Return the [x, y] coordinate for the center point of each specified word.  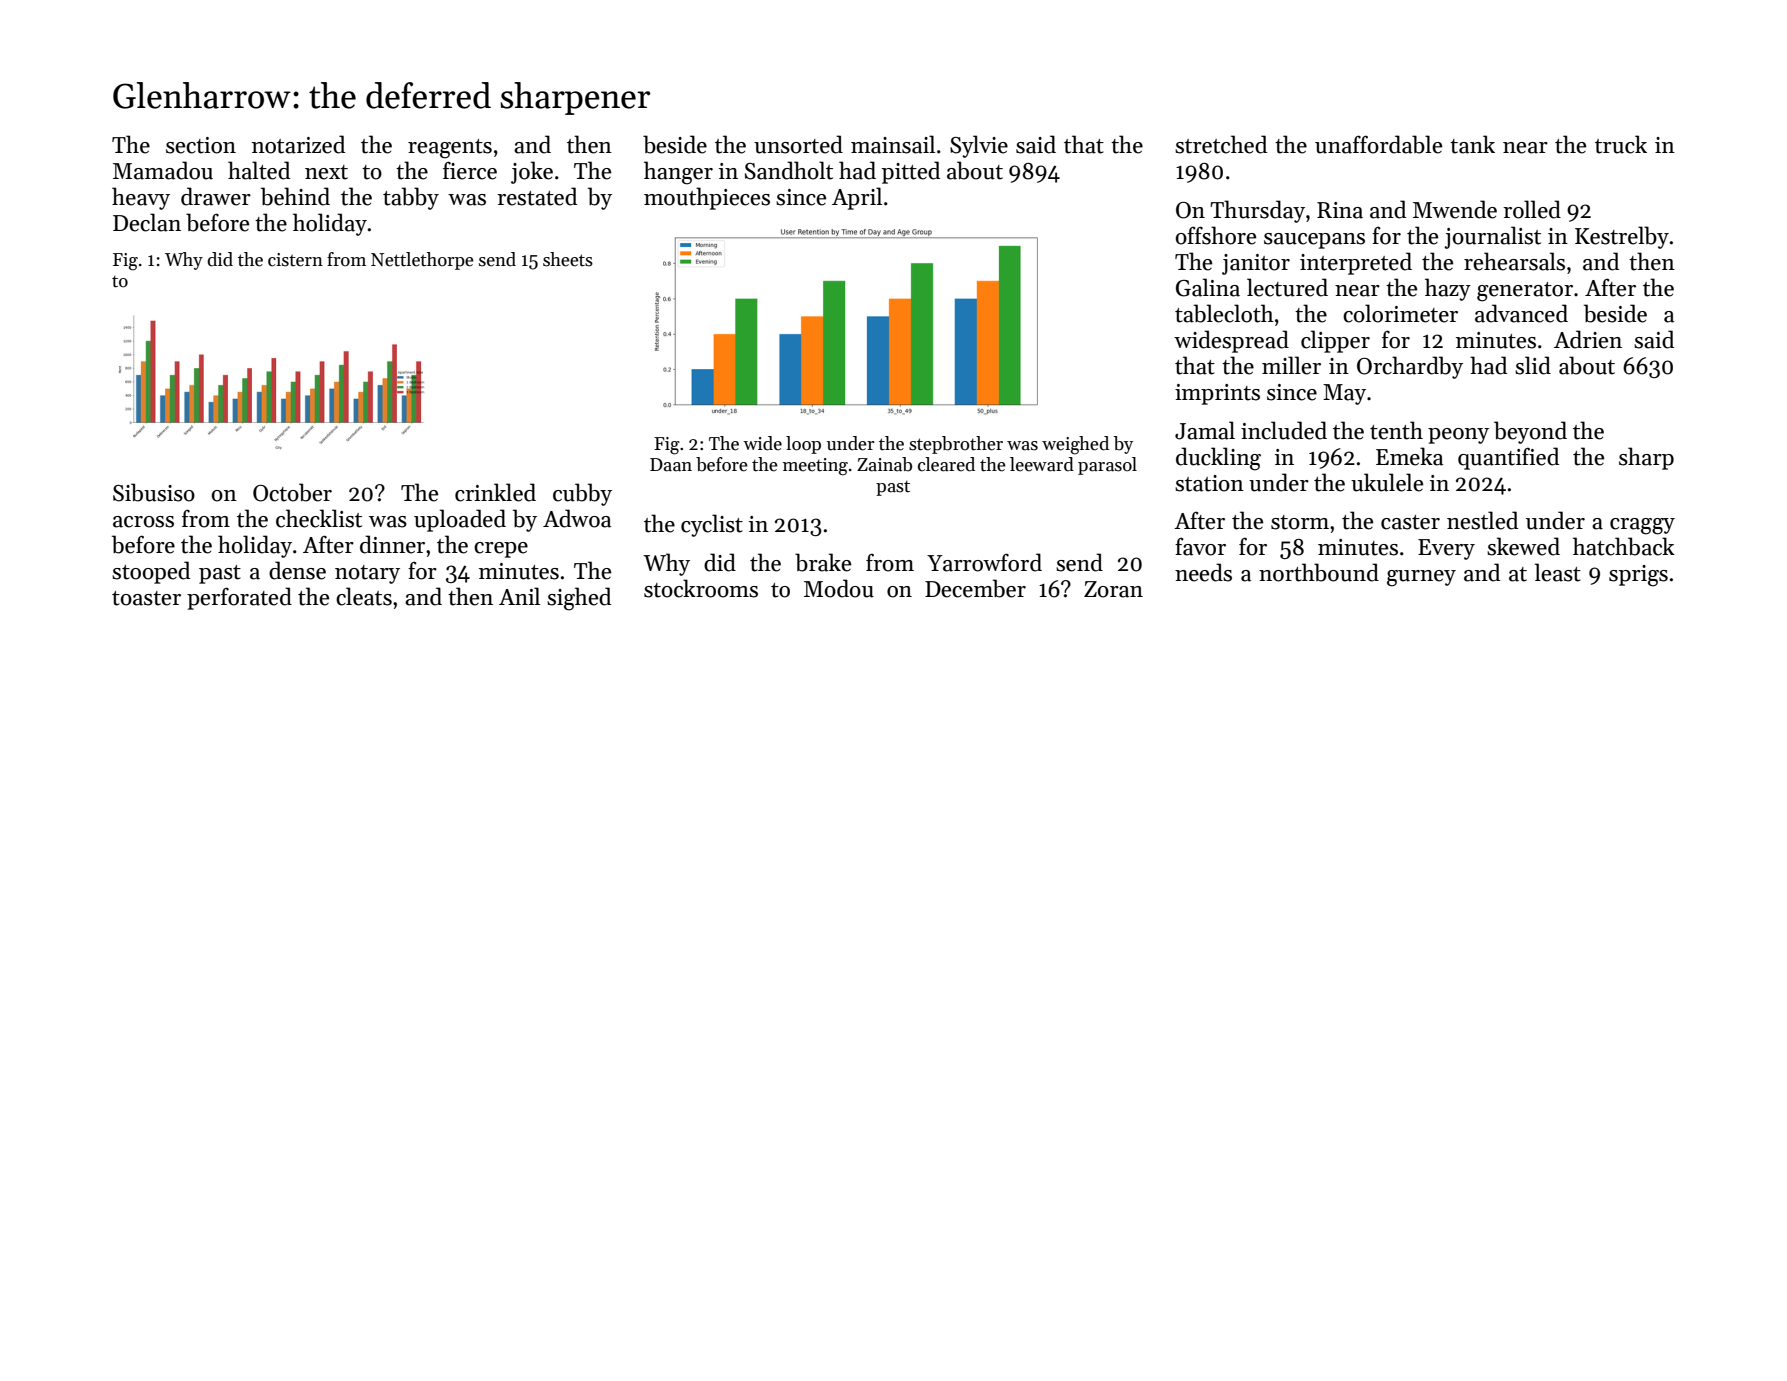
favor [1200, 546]
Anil [519, 596]
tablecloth [1224, 313]
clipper [1335, 341]
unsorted [798, 144]
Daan [671, 465]
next [326, 172]
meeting [815, 467]
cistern [295, 260]
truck [1621, 144]
